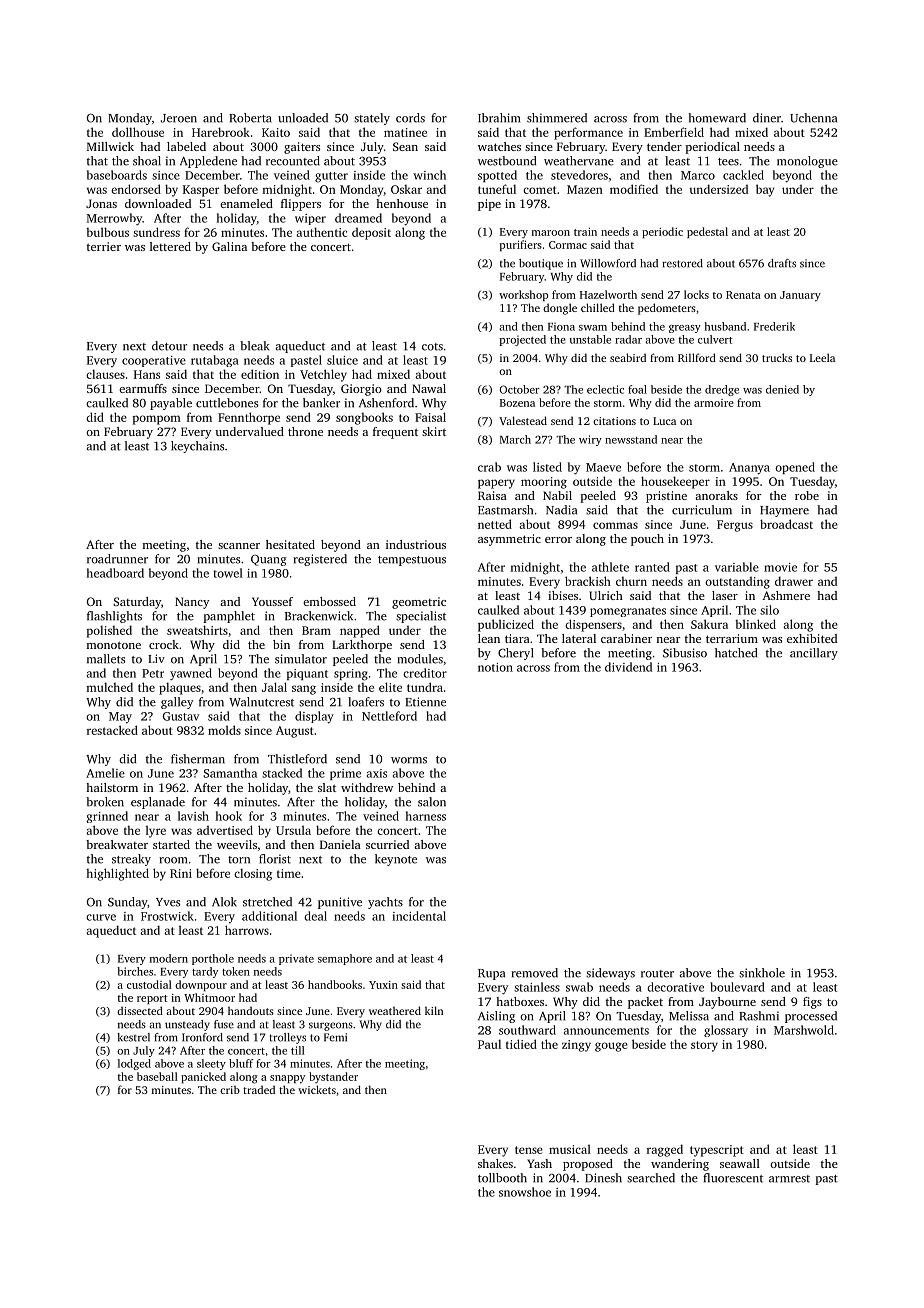 Image resolution: width=924 pixels, height=1308 pixels. Describe the element at coordinates (727, 1003) in the screenshot. I see `Jaybourne` at that location.
